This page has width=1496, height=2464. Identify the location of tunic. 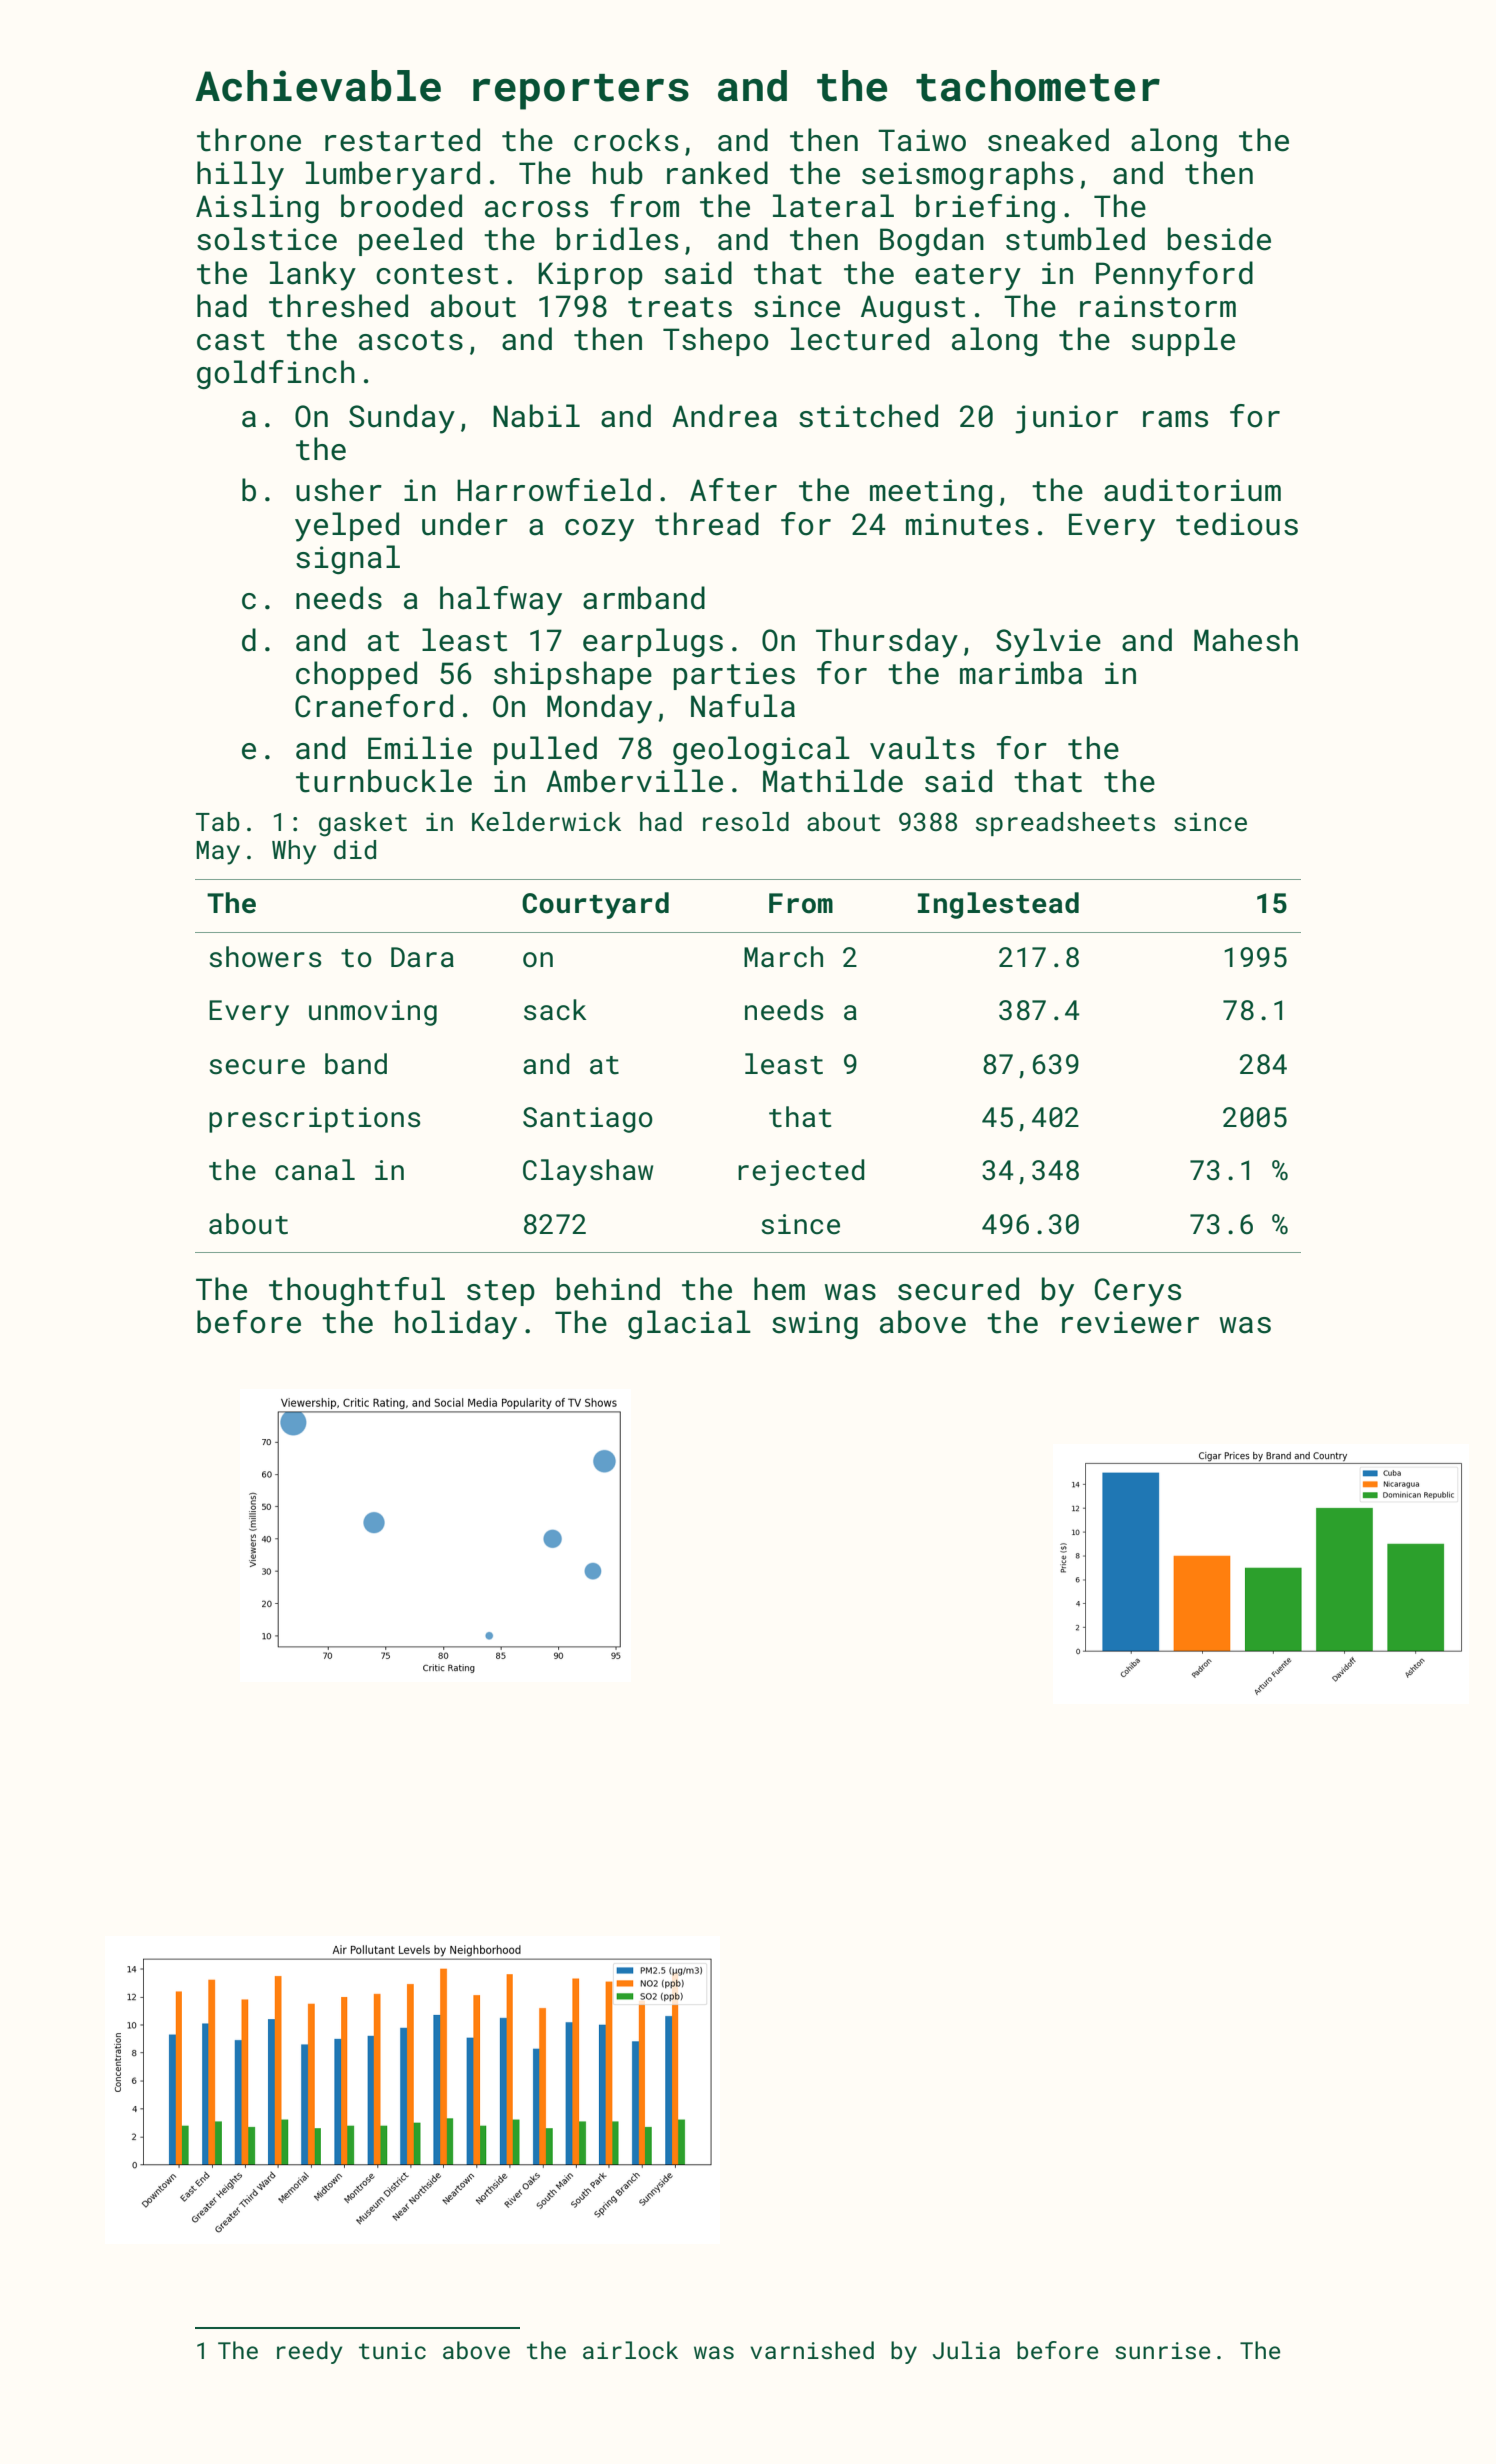
(392, 2350).
